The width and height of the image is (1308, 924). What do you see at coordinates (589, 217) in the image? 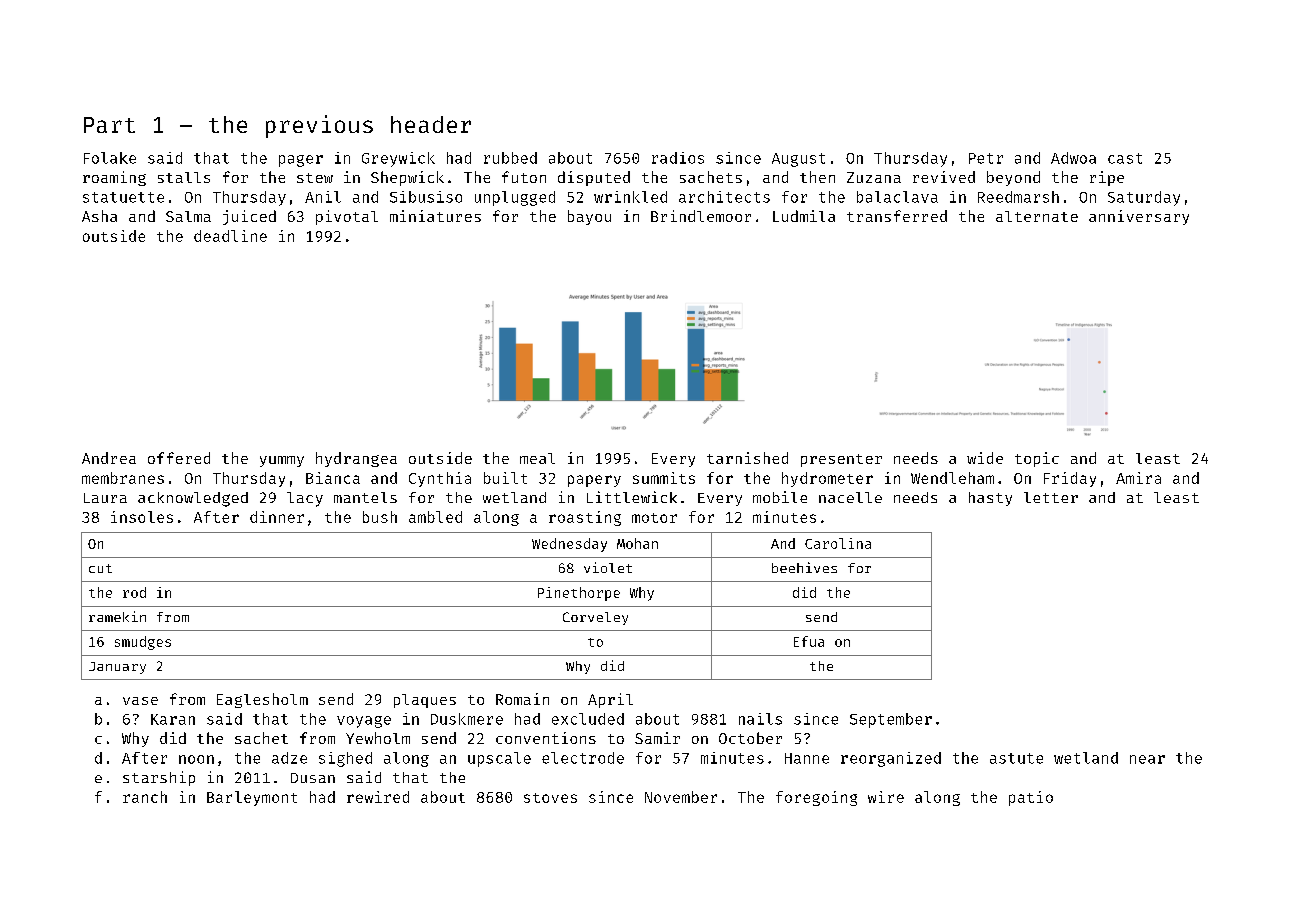
I see `bayou` at bounding box center [589, 217].
